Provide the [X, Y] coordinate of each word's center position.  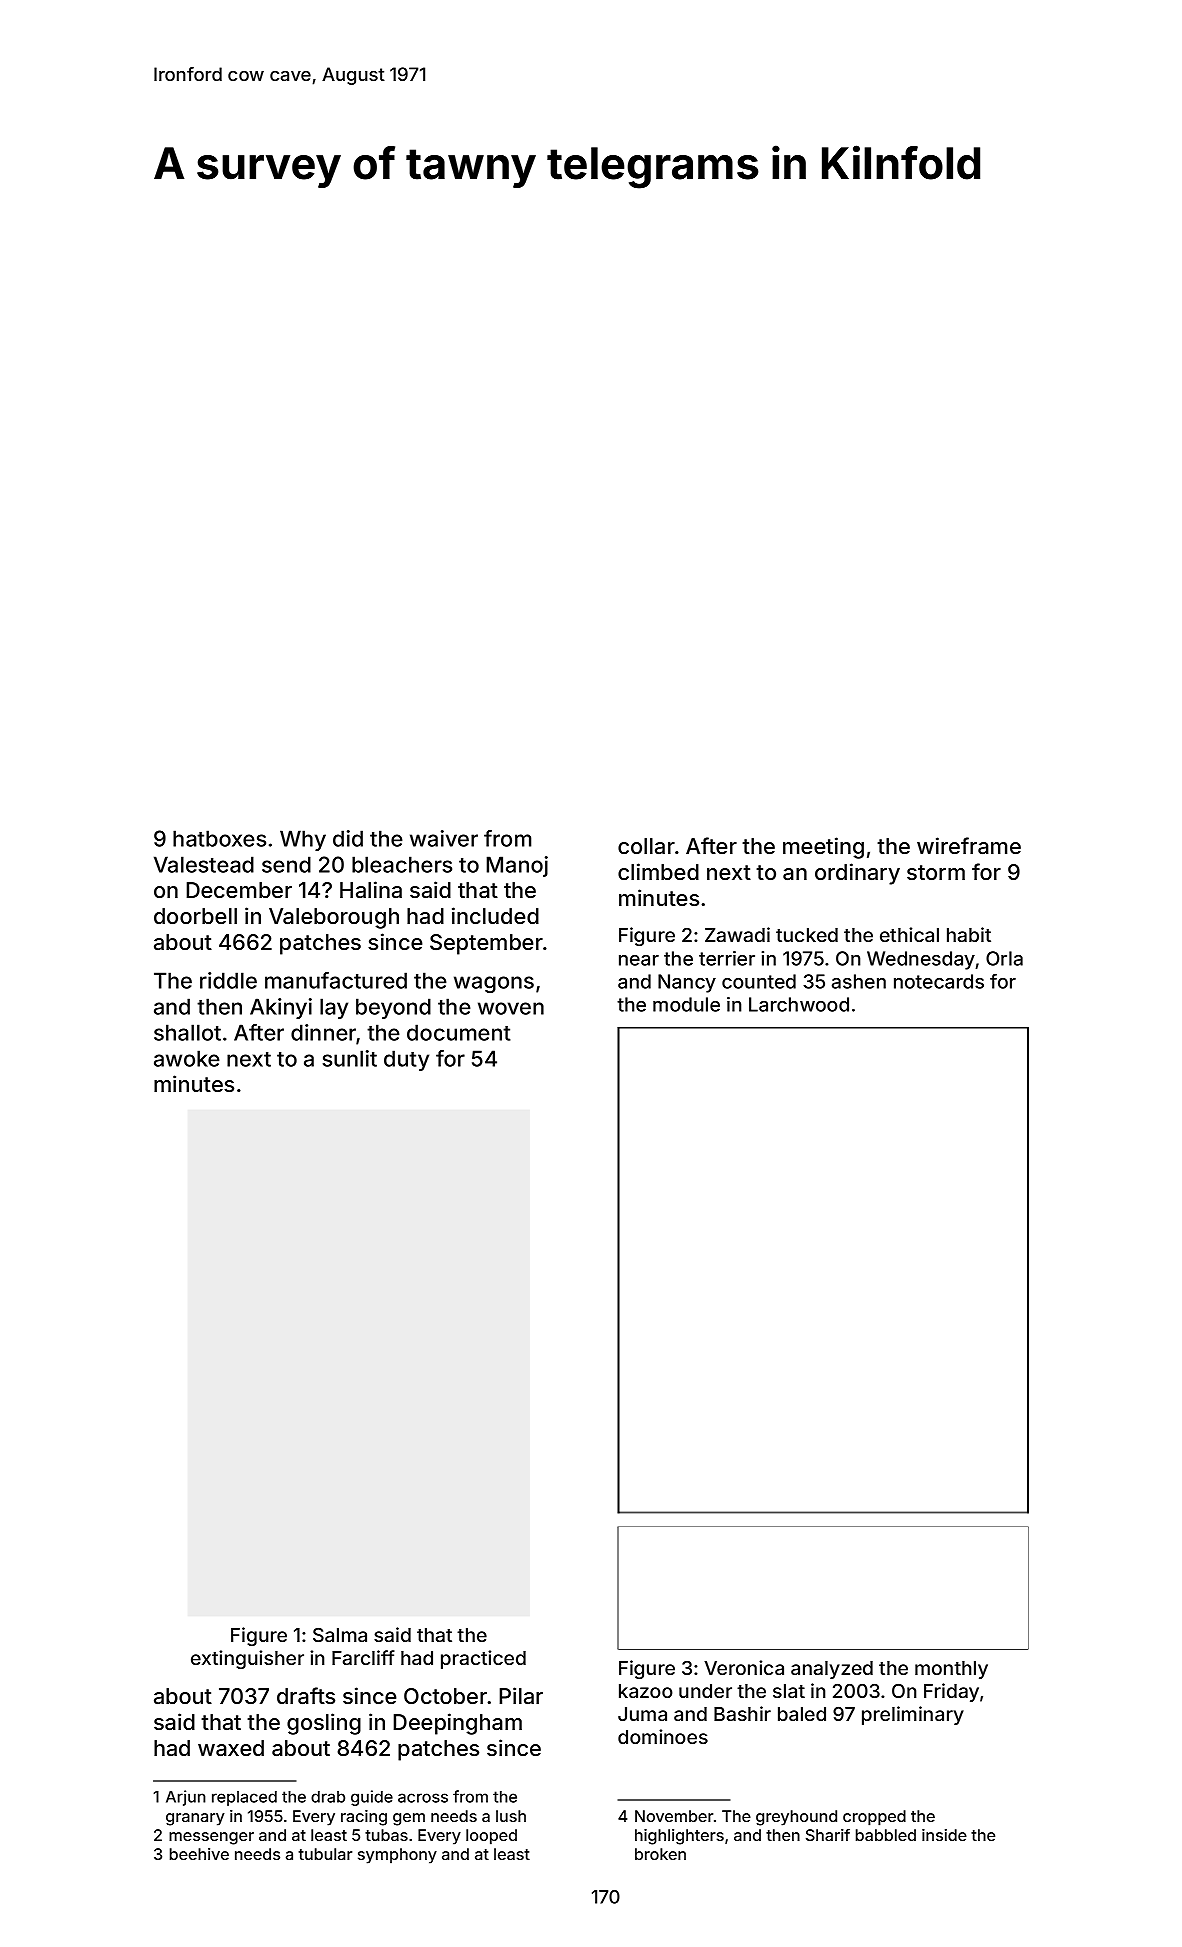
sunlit [350, 1058]
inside [944, 1835]
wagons [494, 984]
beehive [199, 1854]
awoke [187, 1058]
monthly [951, 1670]
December [239, 890]
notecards [939, 981]
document [459, 1032]
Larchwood [799, 1004]
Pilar [521, 1695]
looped [491, 1837]
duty [406, 1060]
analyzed [832, 1670]
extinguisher [247, 1659]
